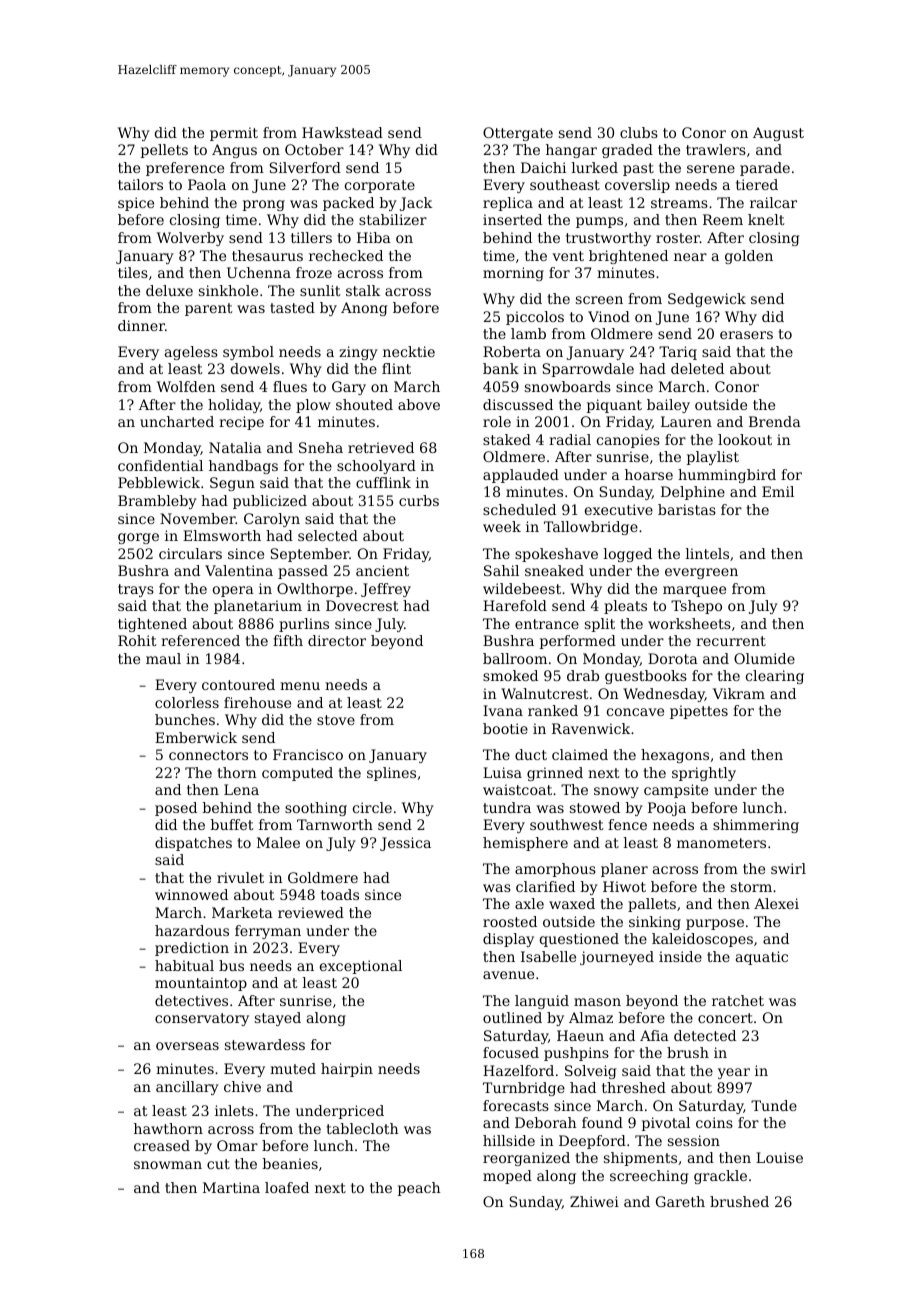 This image has height=1308, width=924. I want to click on grinned, so click(555, 774).
